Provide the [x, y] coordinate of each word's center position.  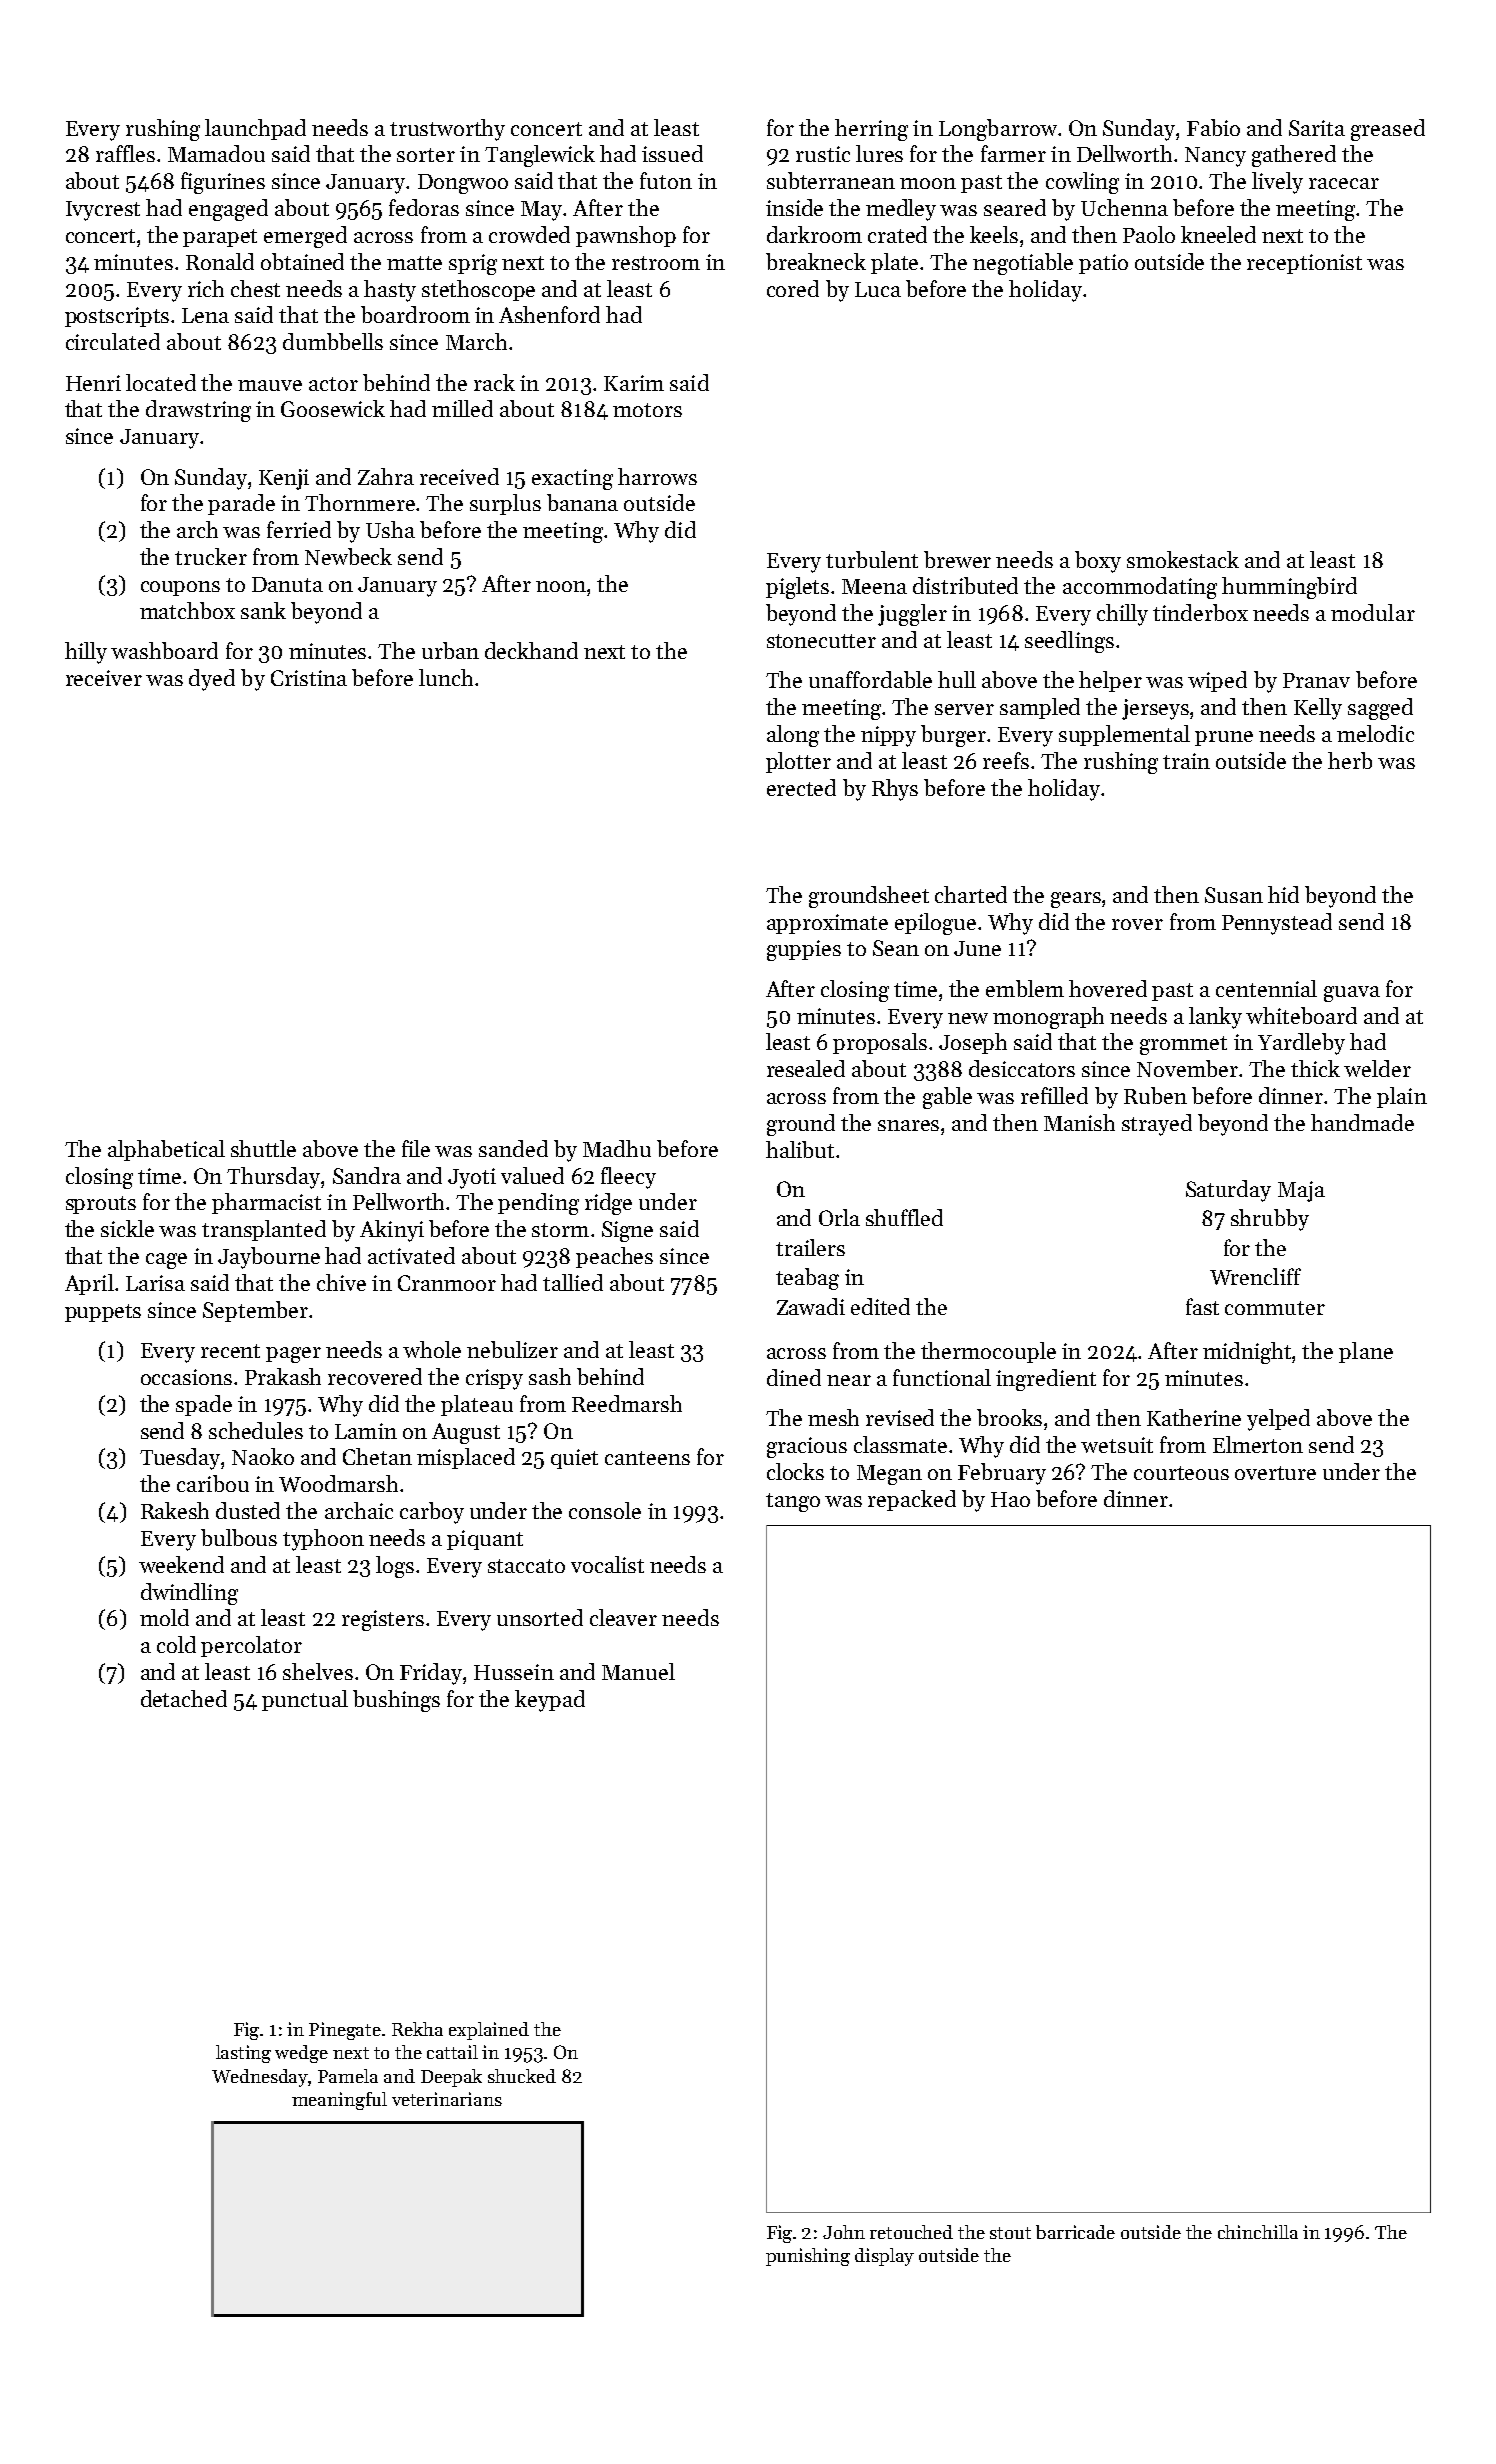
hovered [1108, 988]
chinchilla [1258, 2232]
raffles [125, 153]
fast [1202, 1306]
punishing [808, 2257]
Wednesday [260, 2078]
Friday [432, 1674]
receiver [104, 678]
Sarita [1317, 128]
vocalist [607, 1564]
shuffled [904, 1217]
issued [672, 153]
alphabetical [166, 1150]
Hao [1010, 1499]
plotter [798, 762]
